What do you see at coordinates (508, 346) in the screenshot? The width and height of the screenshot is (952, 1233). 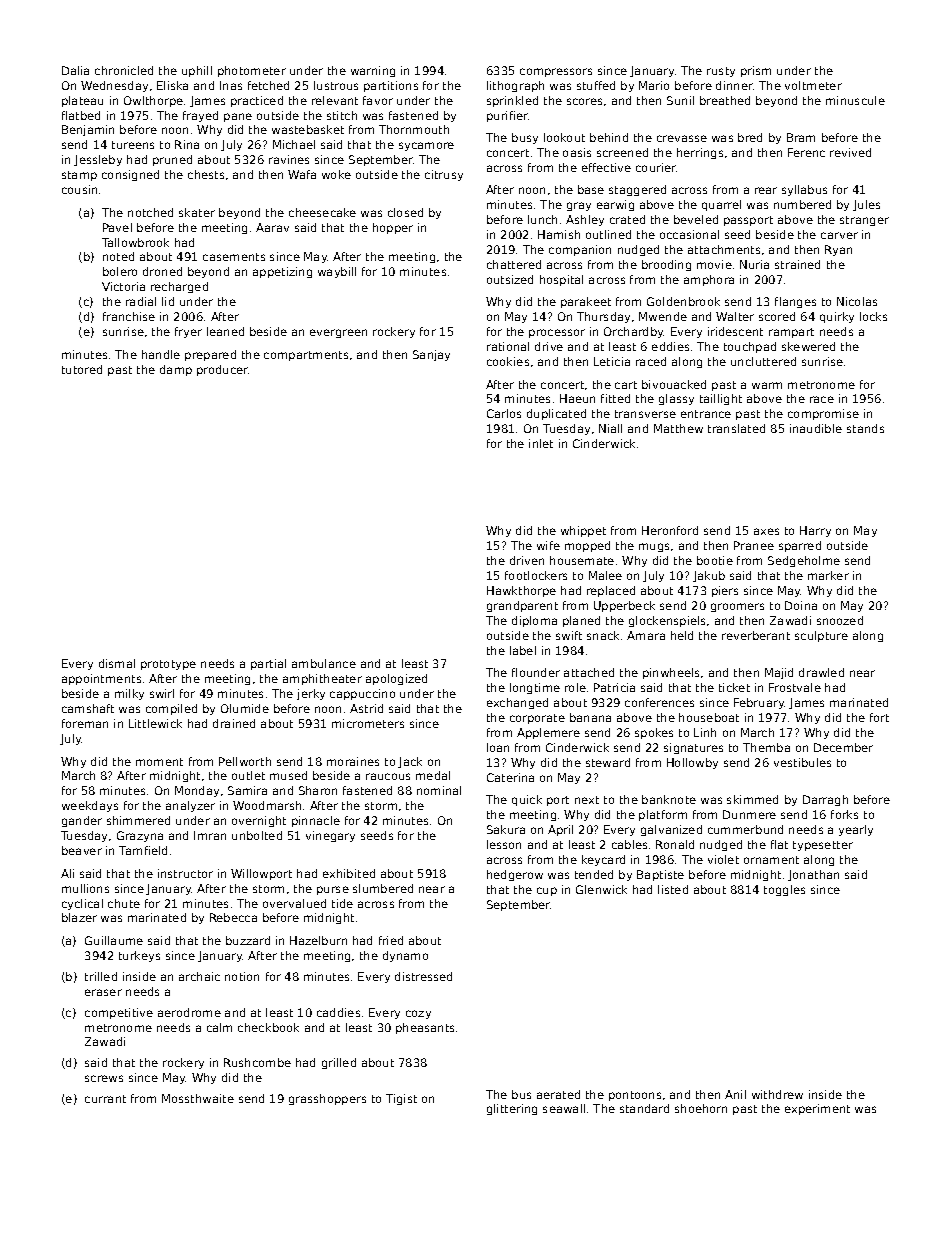 I see `rational` at bounding box center [508, 346].
